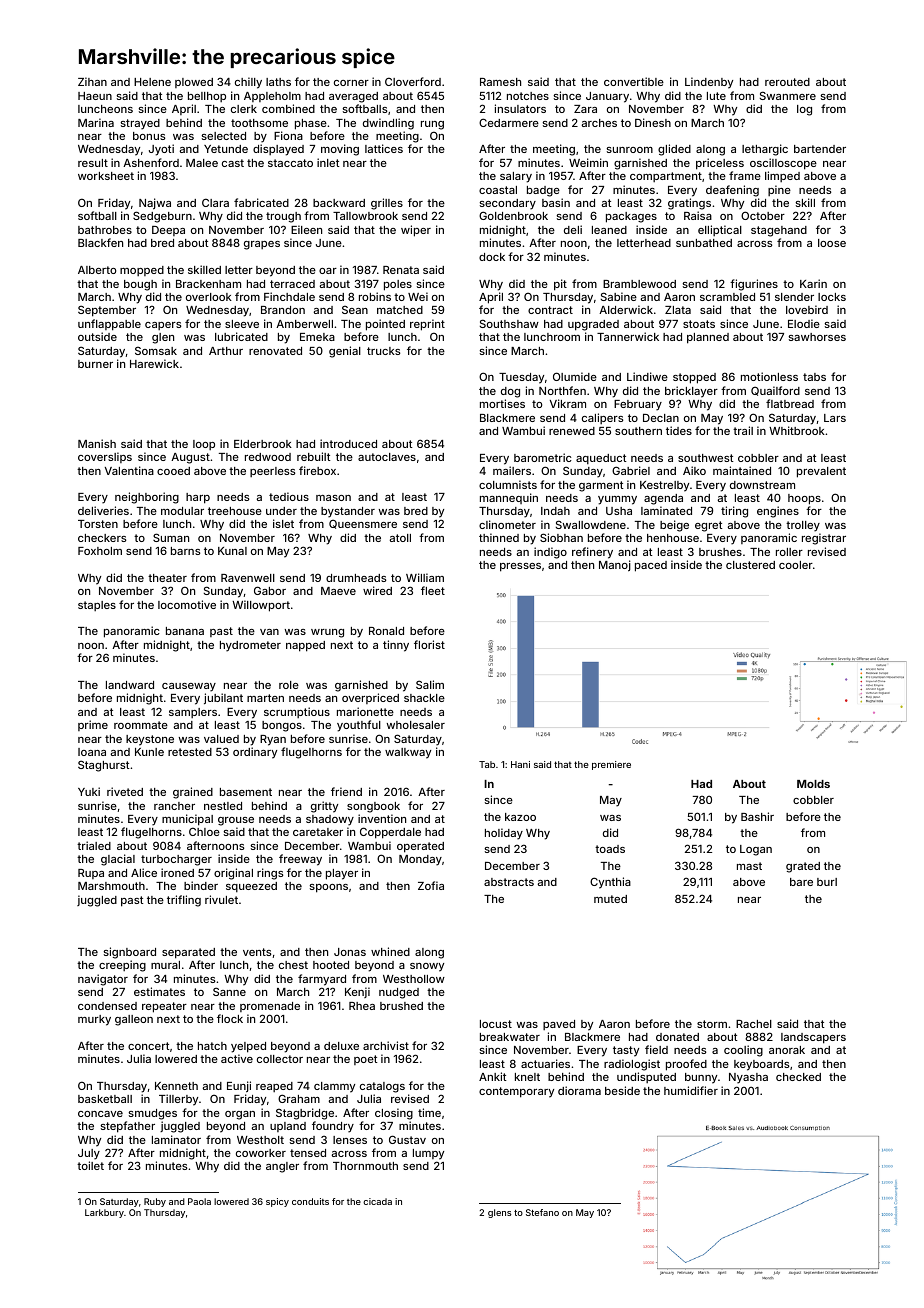 The image size is (924, 1308). Describe the element at coordinates (663, 499) in the screenshot. I see `agenda` at that location.
